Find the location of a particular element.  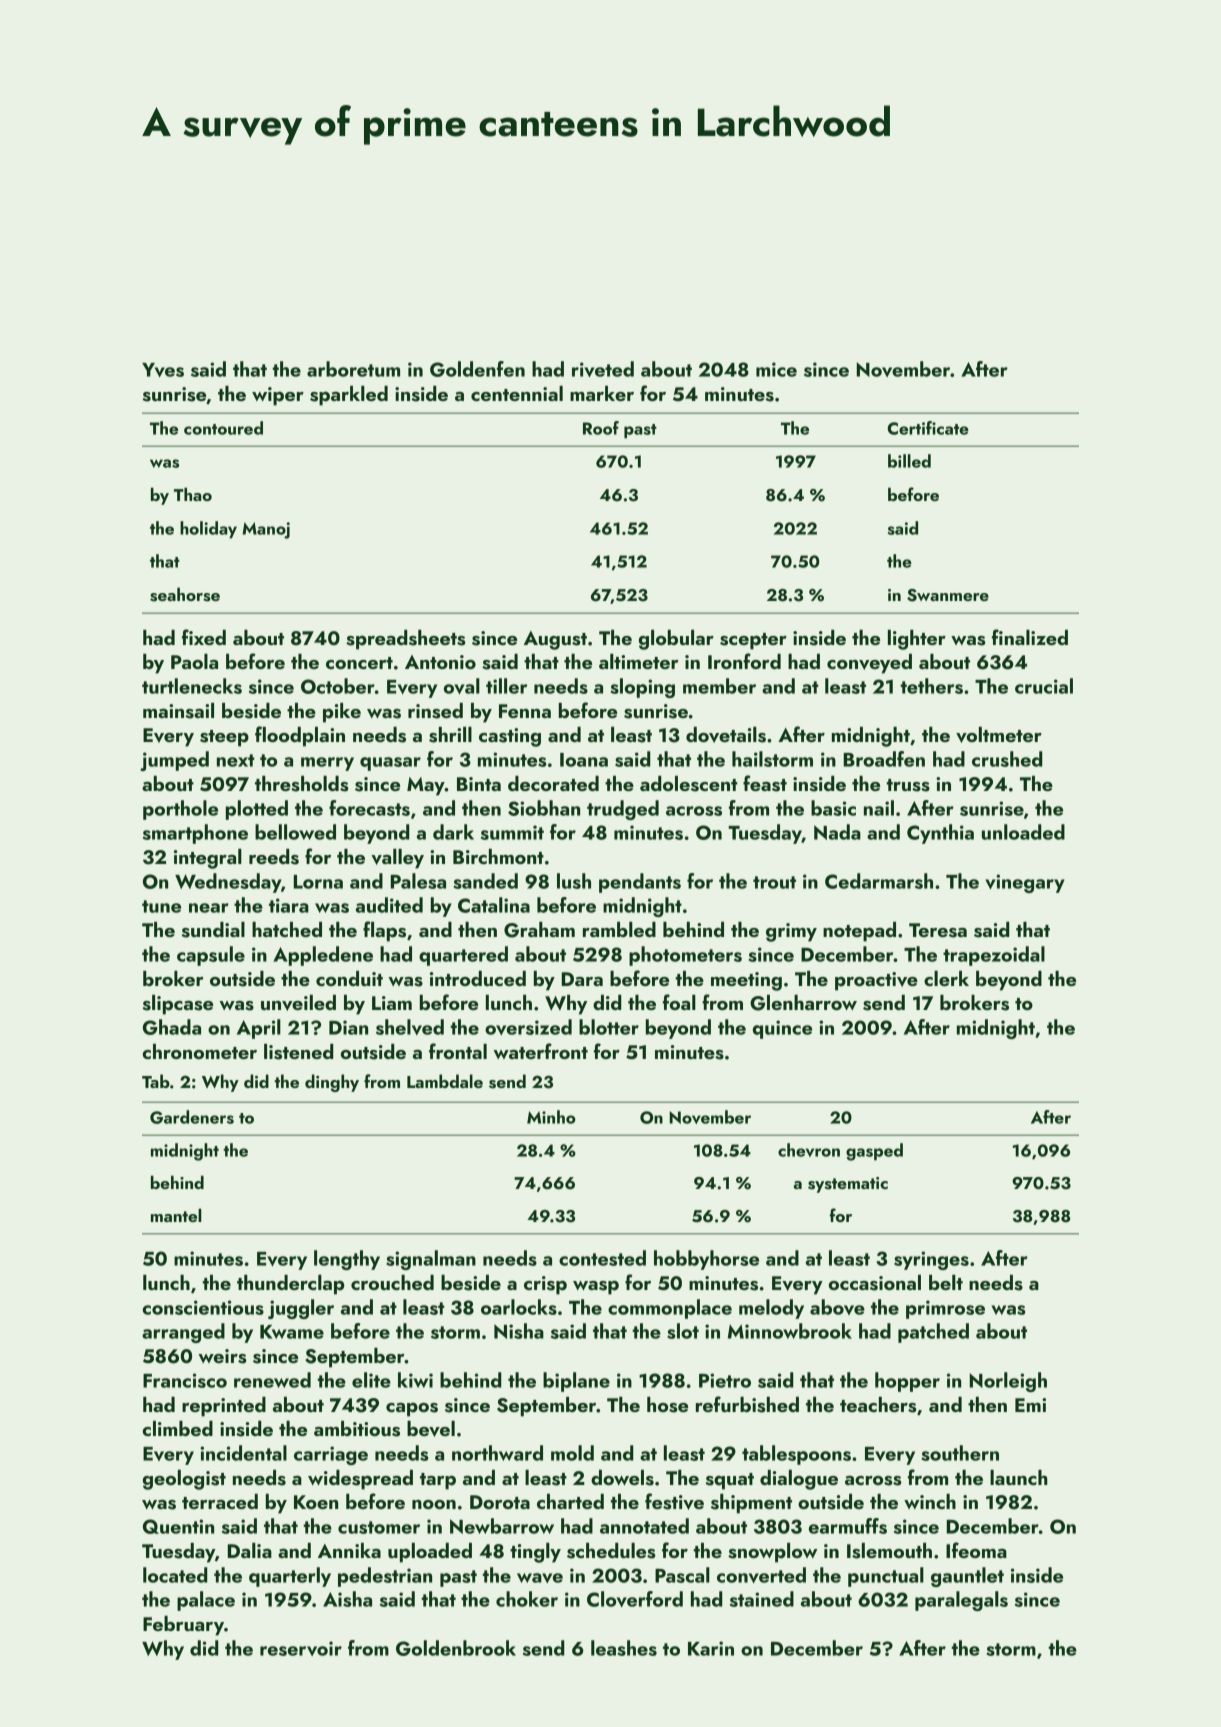

mice is located at coordinates (776, 369).
